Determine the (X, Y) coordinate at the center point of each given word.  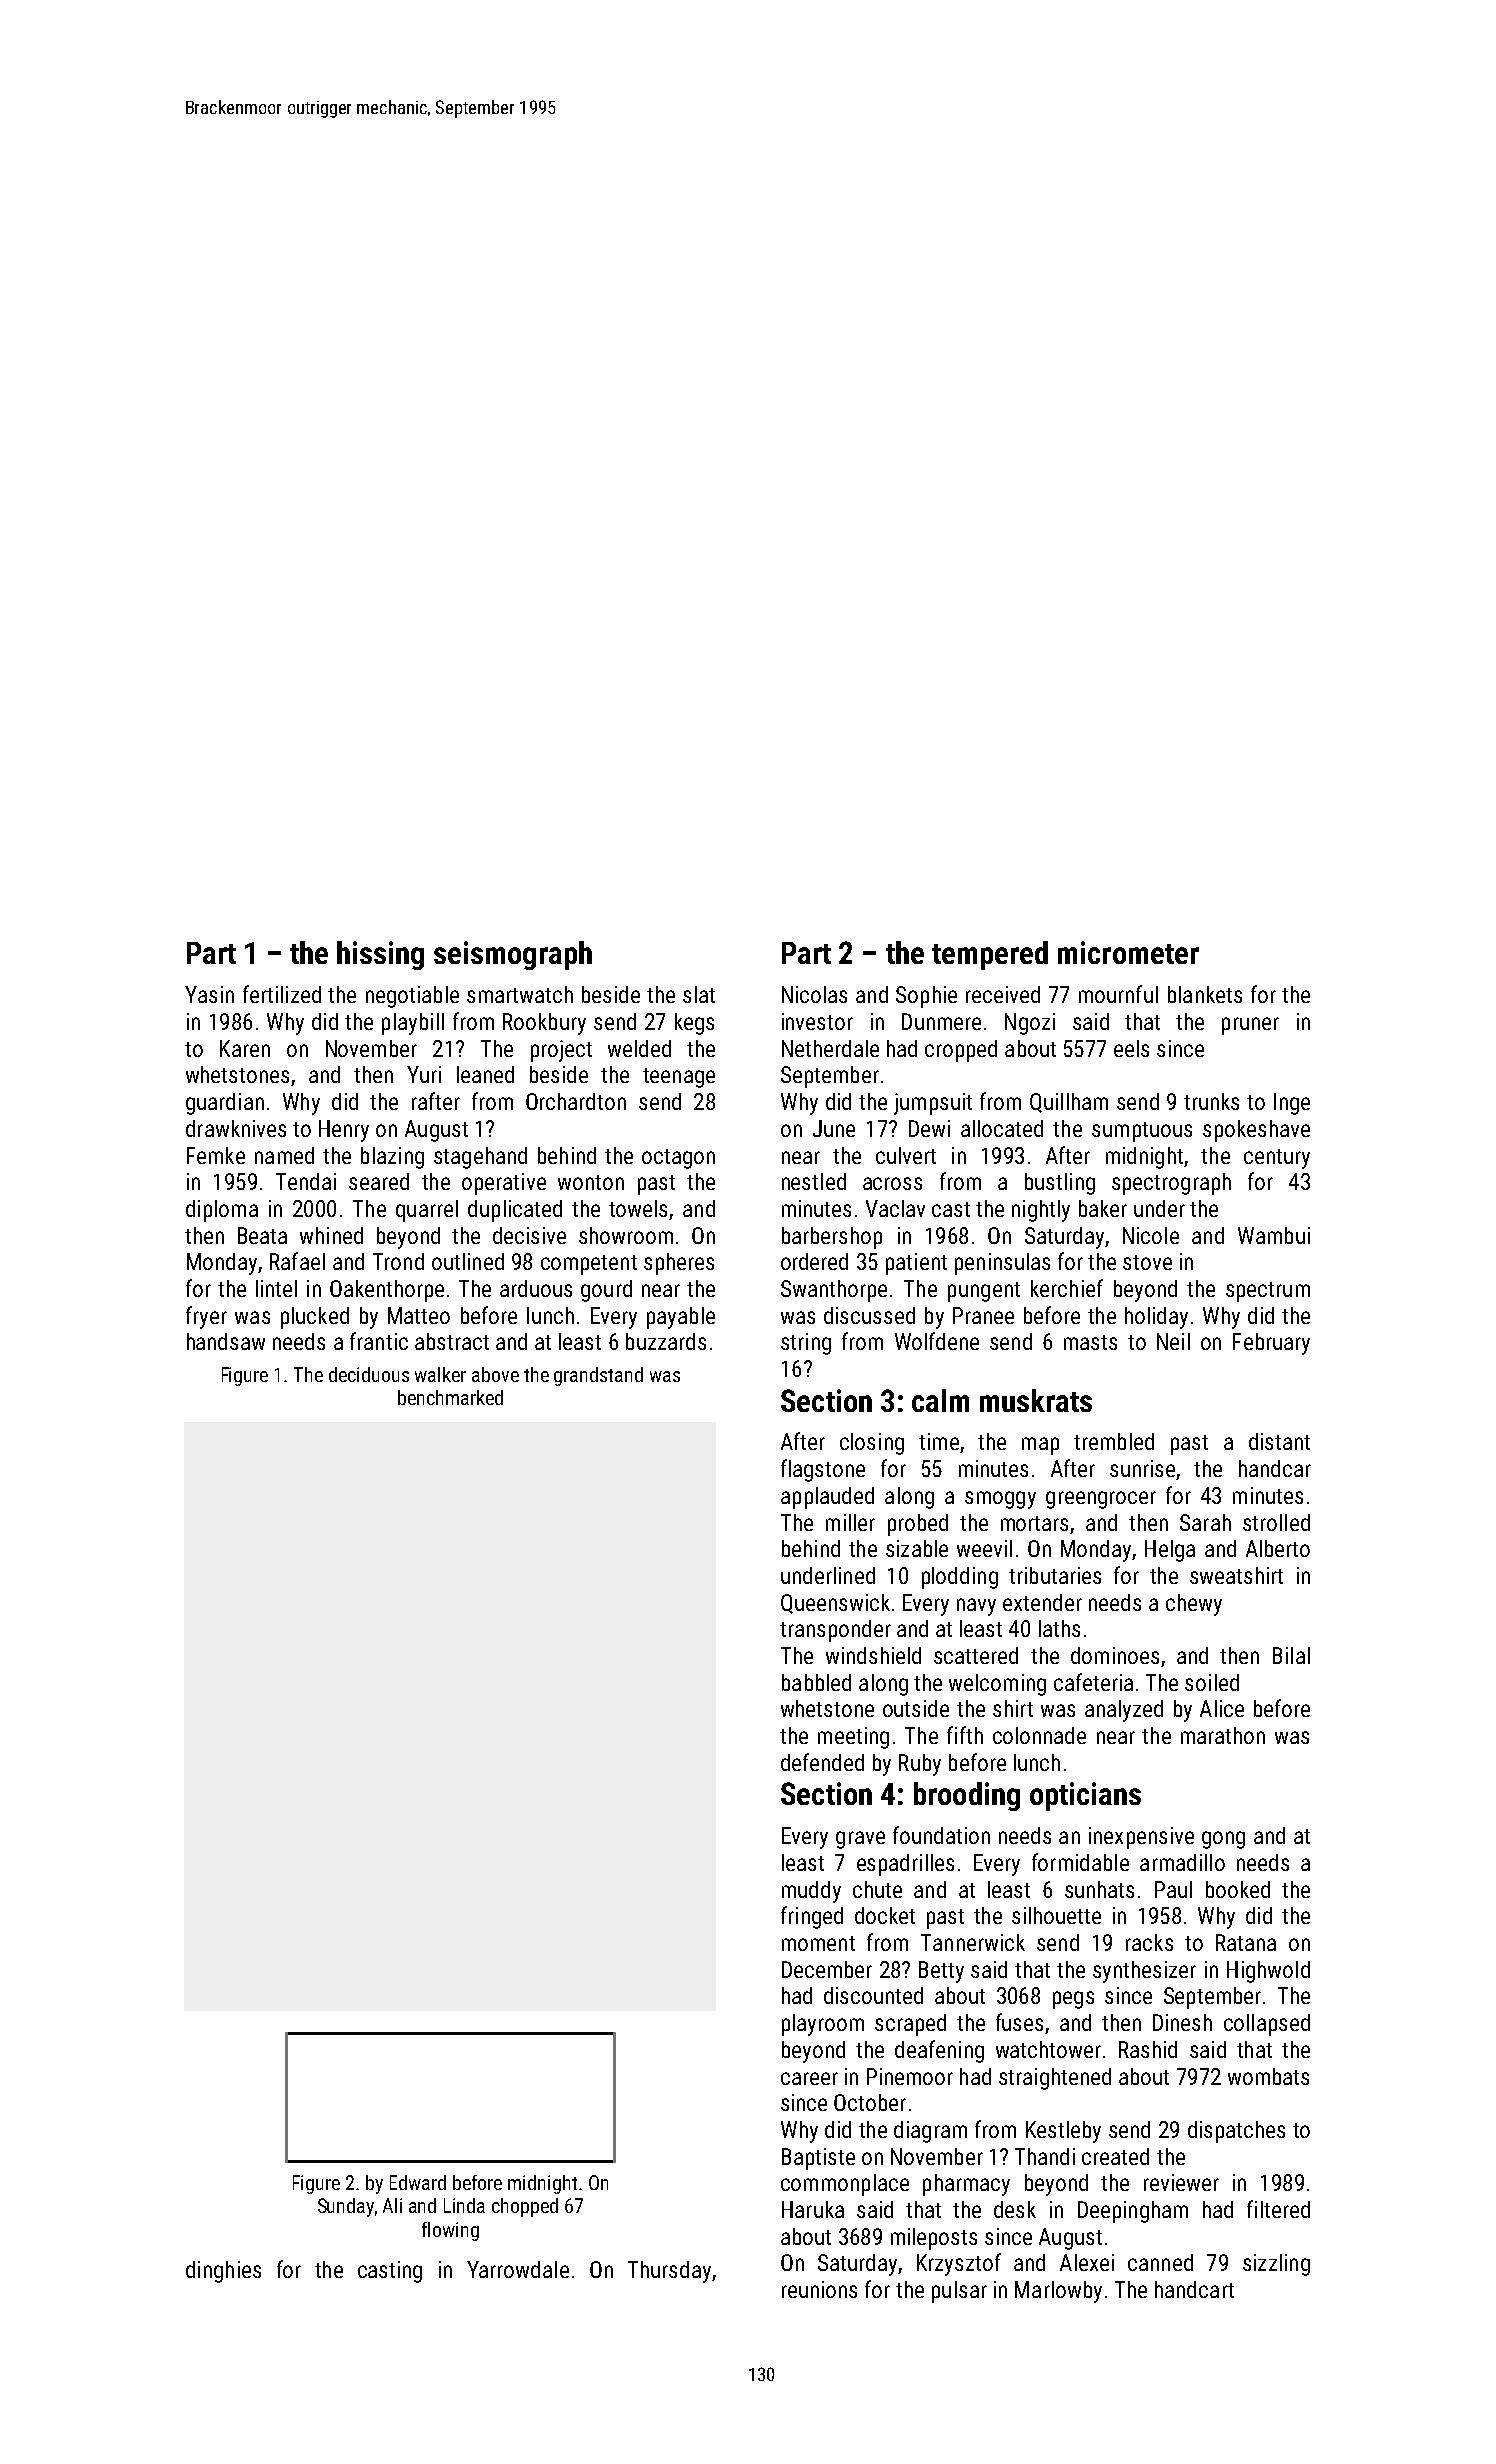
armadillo (1182, 1862)
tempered (990, 955)
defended (822, 1762)
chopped (525, 2207)
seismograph (513, 955)
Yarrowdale (518, 2269)
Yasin (209, 994)
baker (1103, 1208)
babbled (816, 1682)
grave (860, 1840)
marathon (1223, 1735)
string (806, 1344)
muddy (811, 1892)
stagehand (480, 1158)
